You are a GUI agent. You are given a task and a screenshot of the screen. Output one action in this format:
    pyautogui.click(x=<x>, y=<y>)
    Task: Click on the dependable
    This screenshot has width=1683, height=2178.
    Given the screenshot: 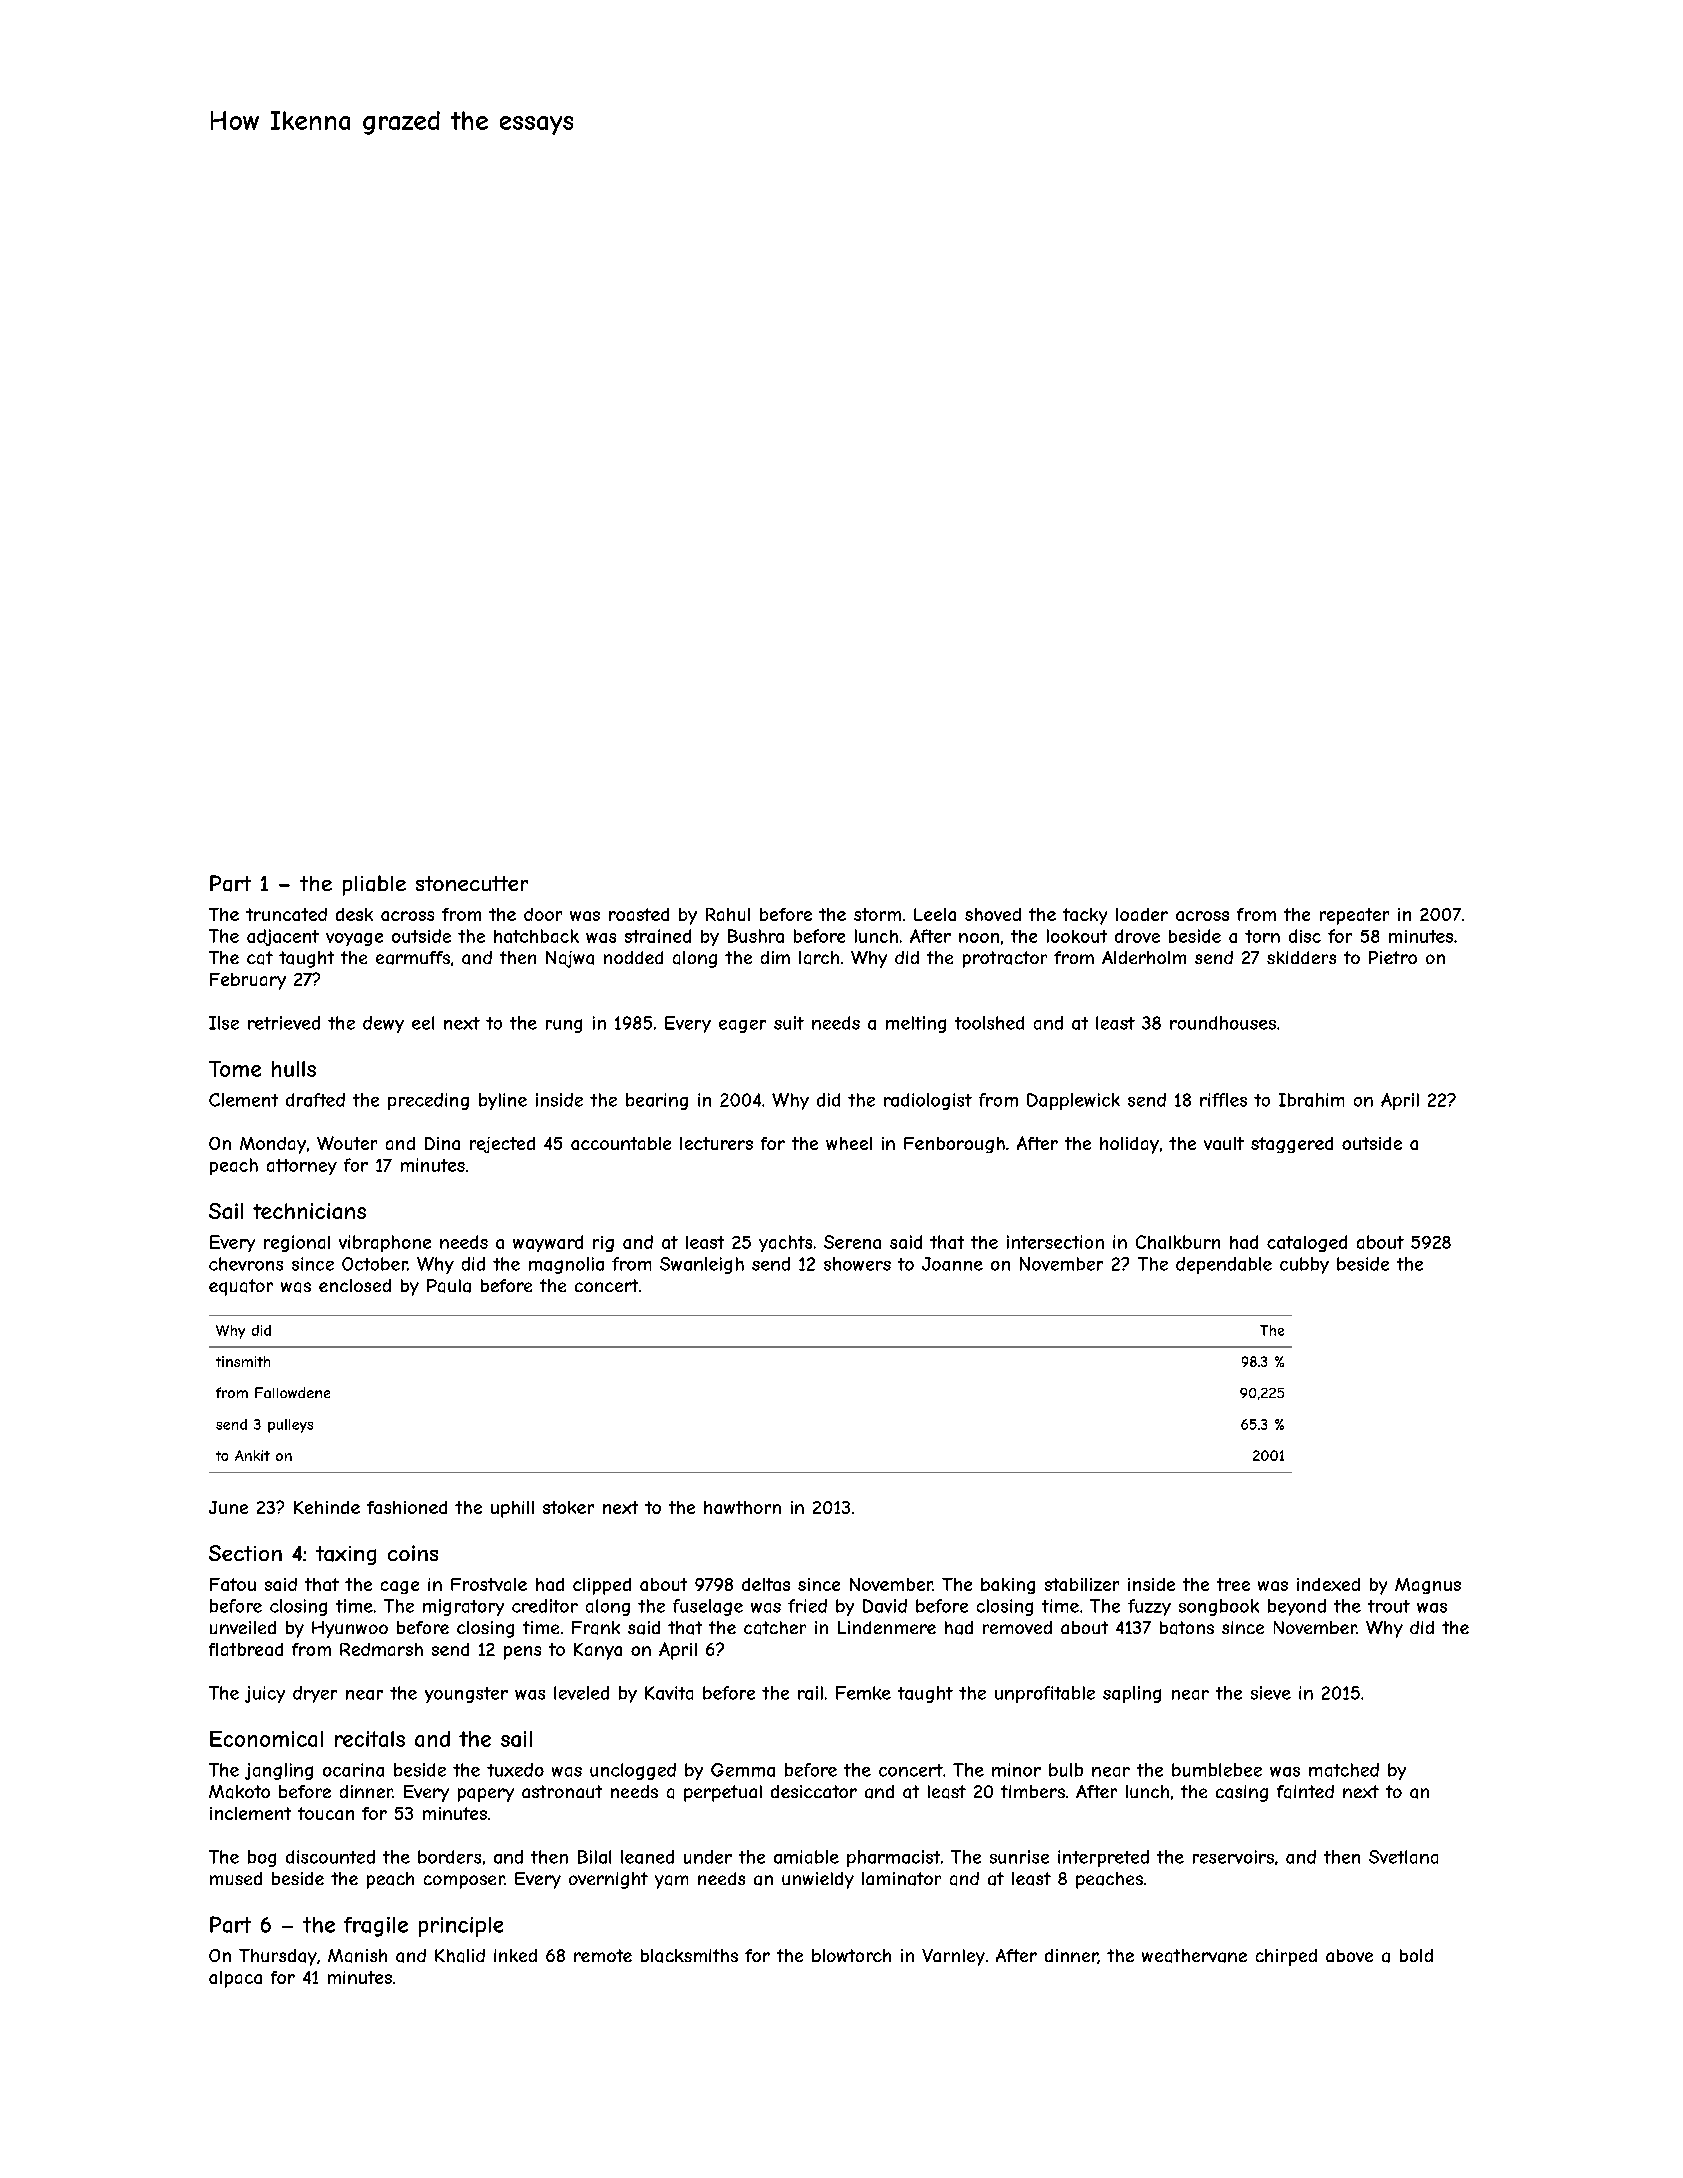 What is the action you would take?
    pyautogui.click(x=1224, y=1265)
